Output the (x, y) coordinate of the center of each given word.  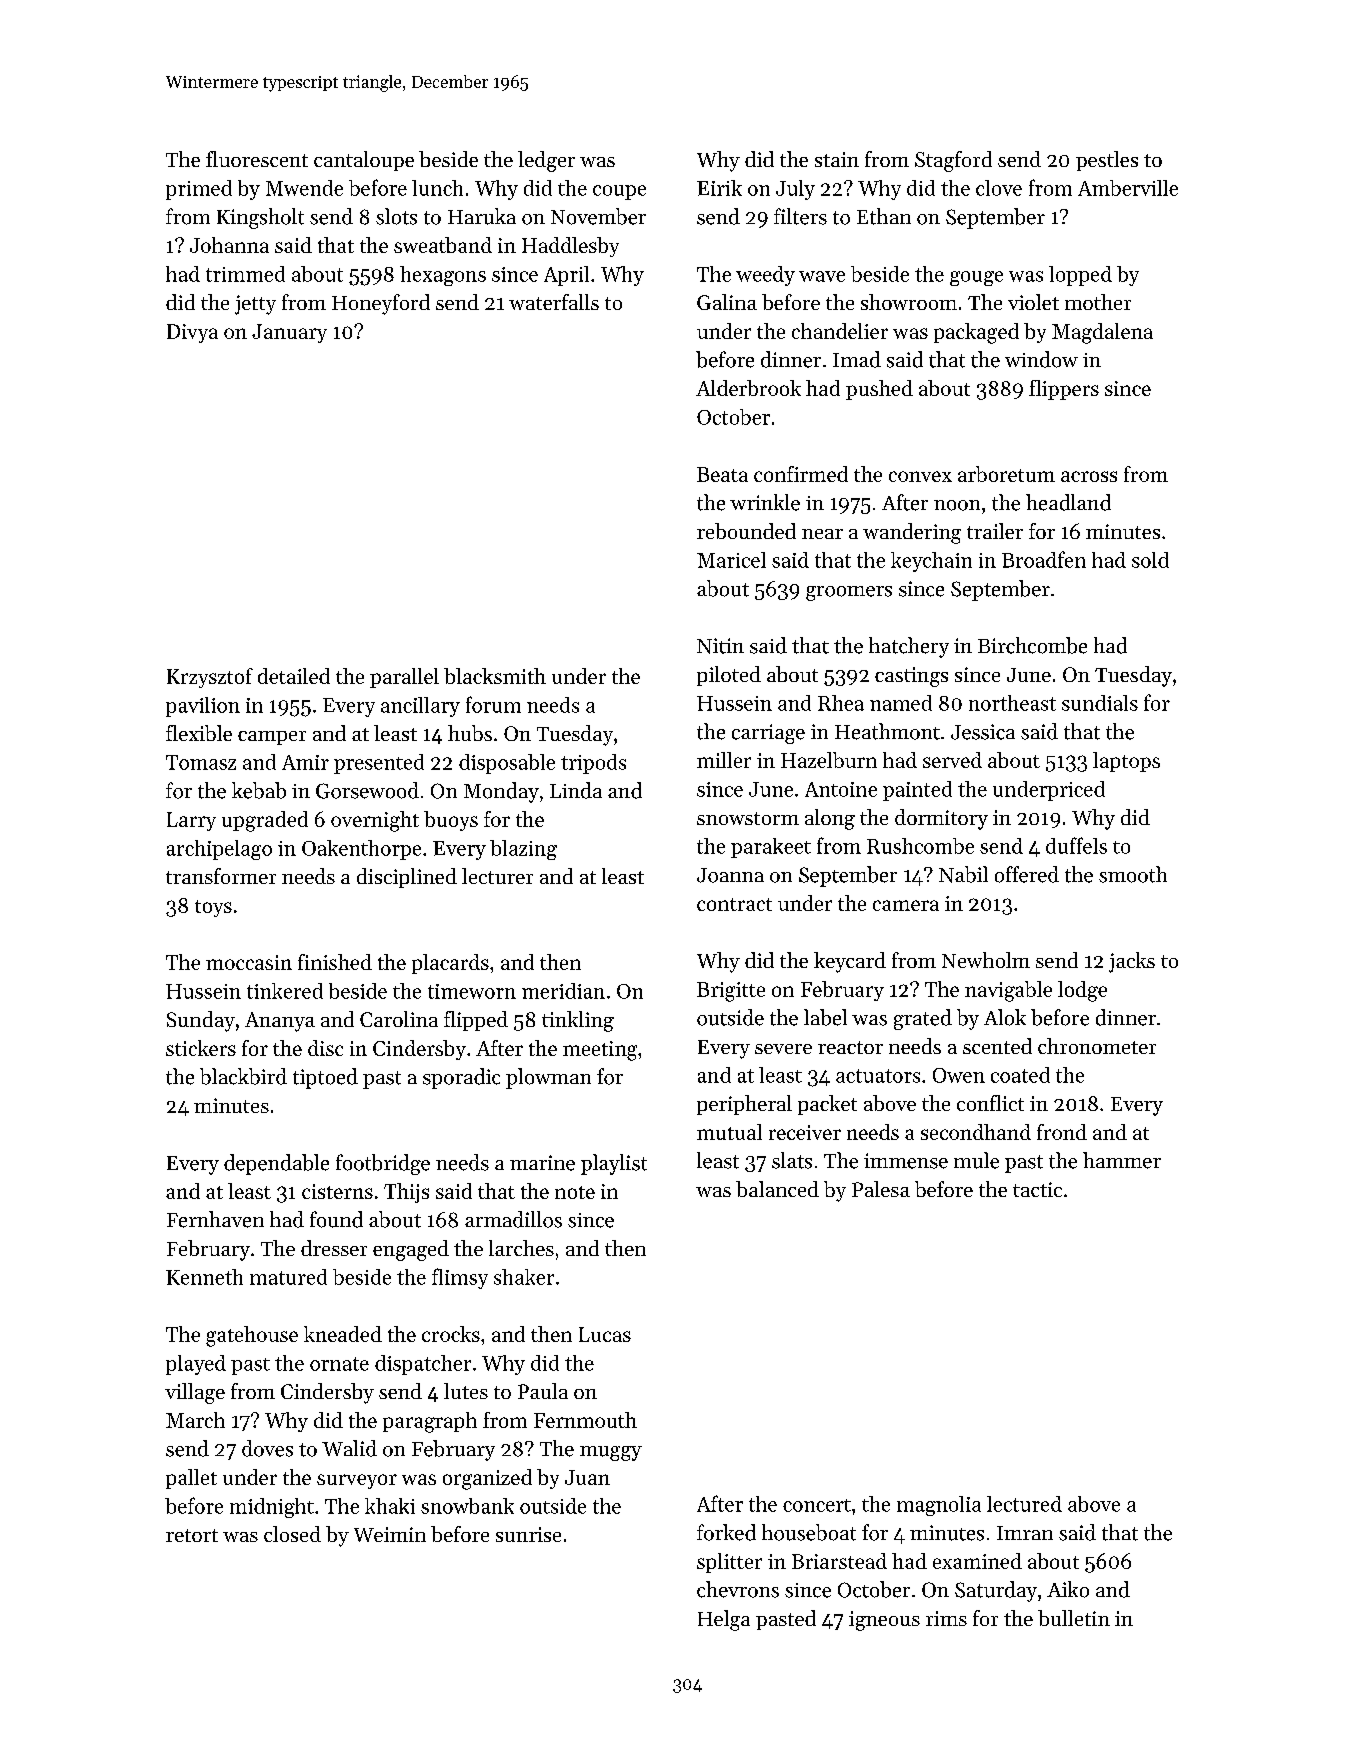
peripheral (744, 1105)
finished (335, 962)
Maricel (731, 560)
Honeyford (381, 304)
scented (997, 1046)
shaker (524, 1277)
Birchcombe (1032, 645)
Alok (1005, 1017)
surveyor (357, 1481)
